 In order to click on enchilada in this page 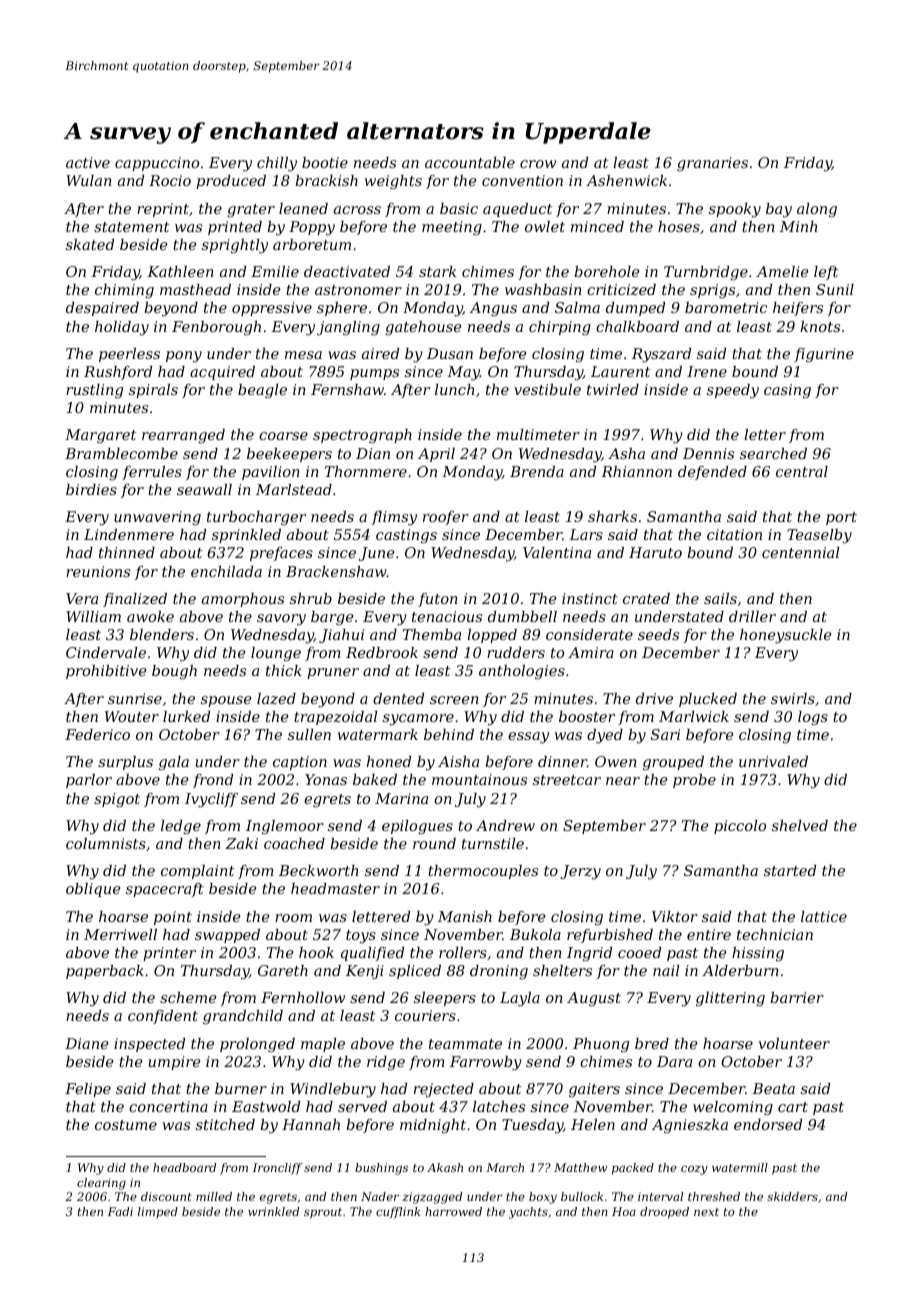, I will do `click(226, 571)`.
